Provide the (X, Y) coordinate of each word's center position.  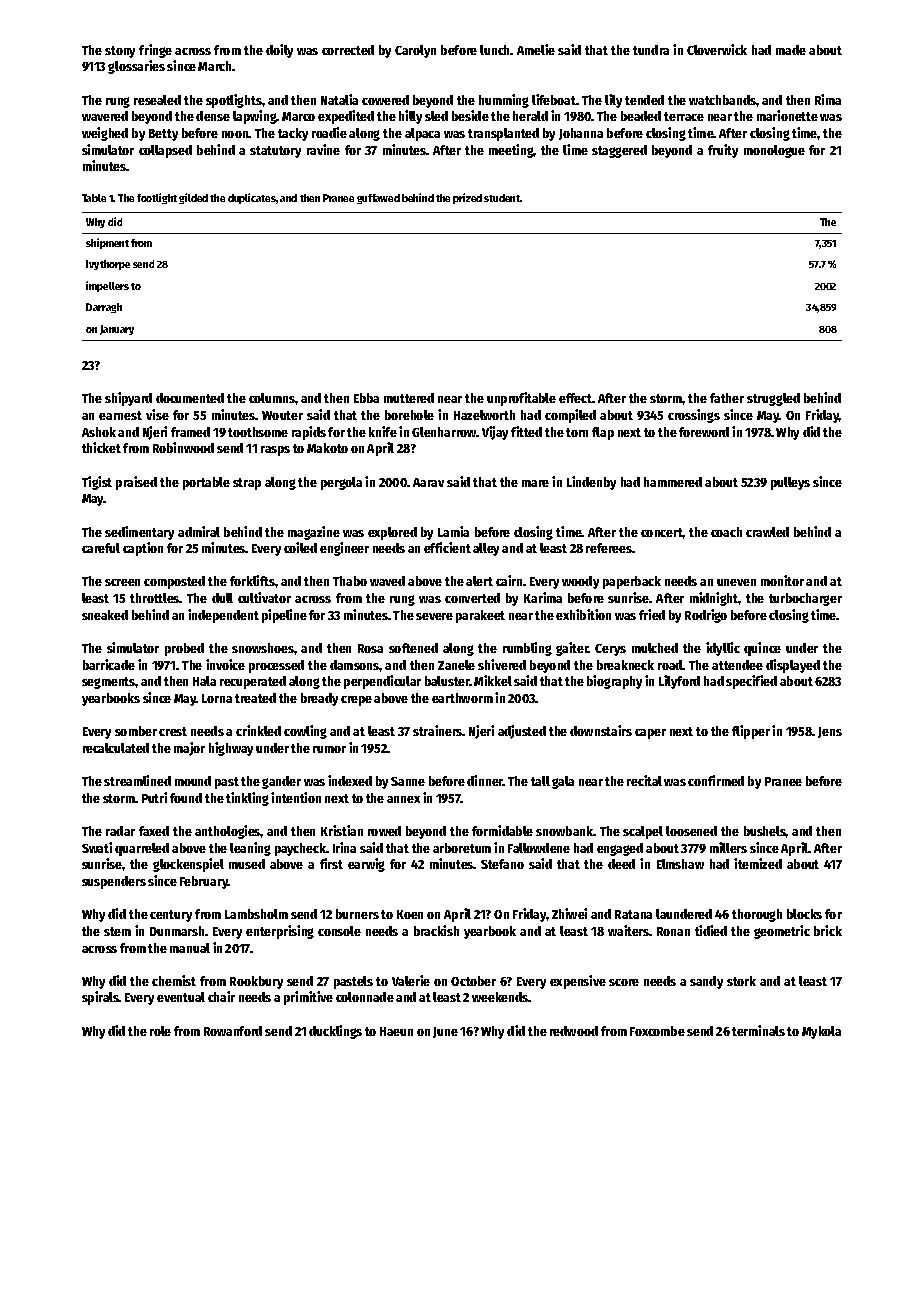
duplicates (252, 198)
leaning (250, 849)
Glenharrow (444, 432)
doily (279, 51)
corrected (348, 50)
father (727, 398)
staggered (619, 151)
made (791, 50)
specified (751, 682)
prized (467, 198)
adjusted (522, 732)
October (473, 981)
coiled (300, 547)
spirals (100, 998)
